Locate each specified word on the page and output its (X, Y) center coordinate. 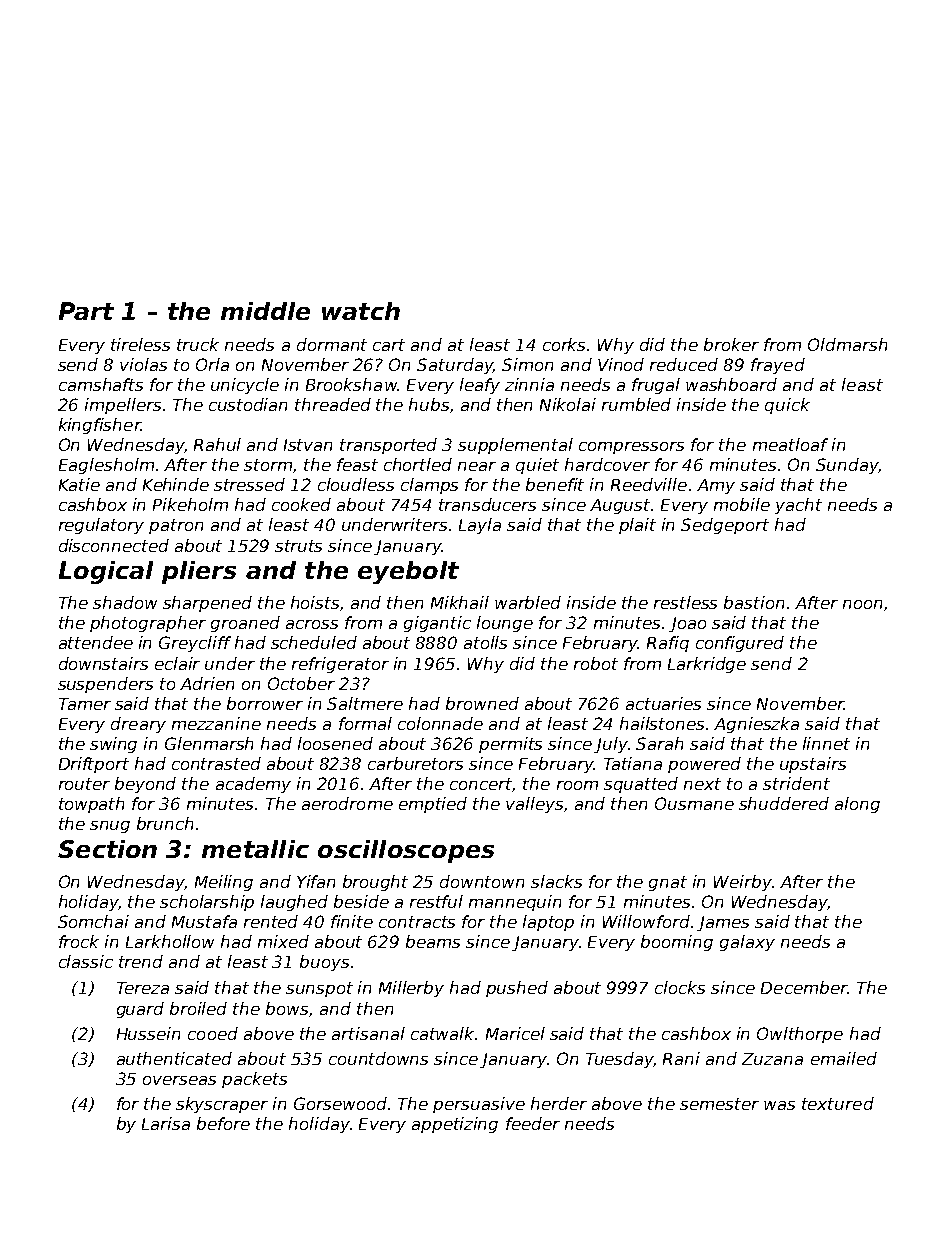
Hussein (148, 1033)
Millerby (411, 989)
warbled (528, 602)
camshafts (101, 384)
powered (704, 765)
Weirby (743, 883)
